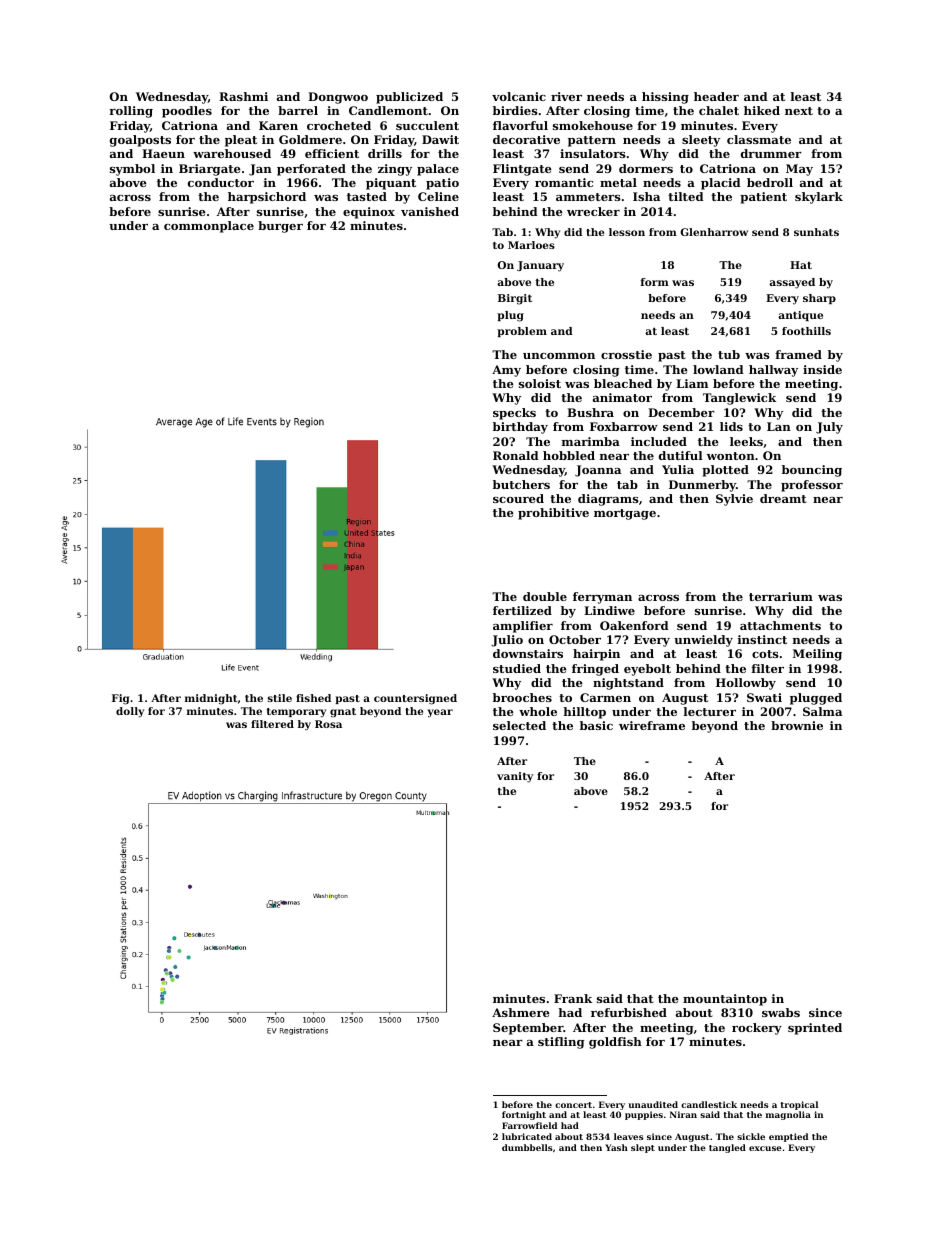  What do you see at coordinates (815, 1029) in the screenshot?
I see `sprinted` at bounding box center [815, 1029].
